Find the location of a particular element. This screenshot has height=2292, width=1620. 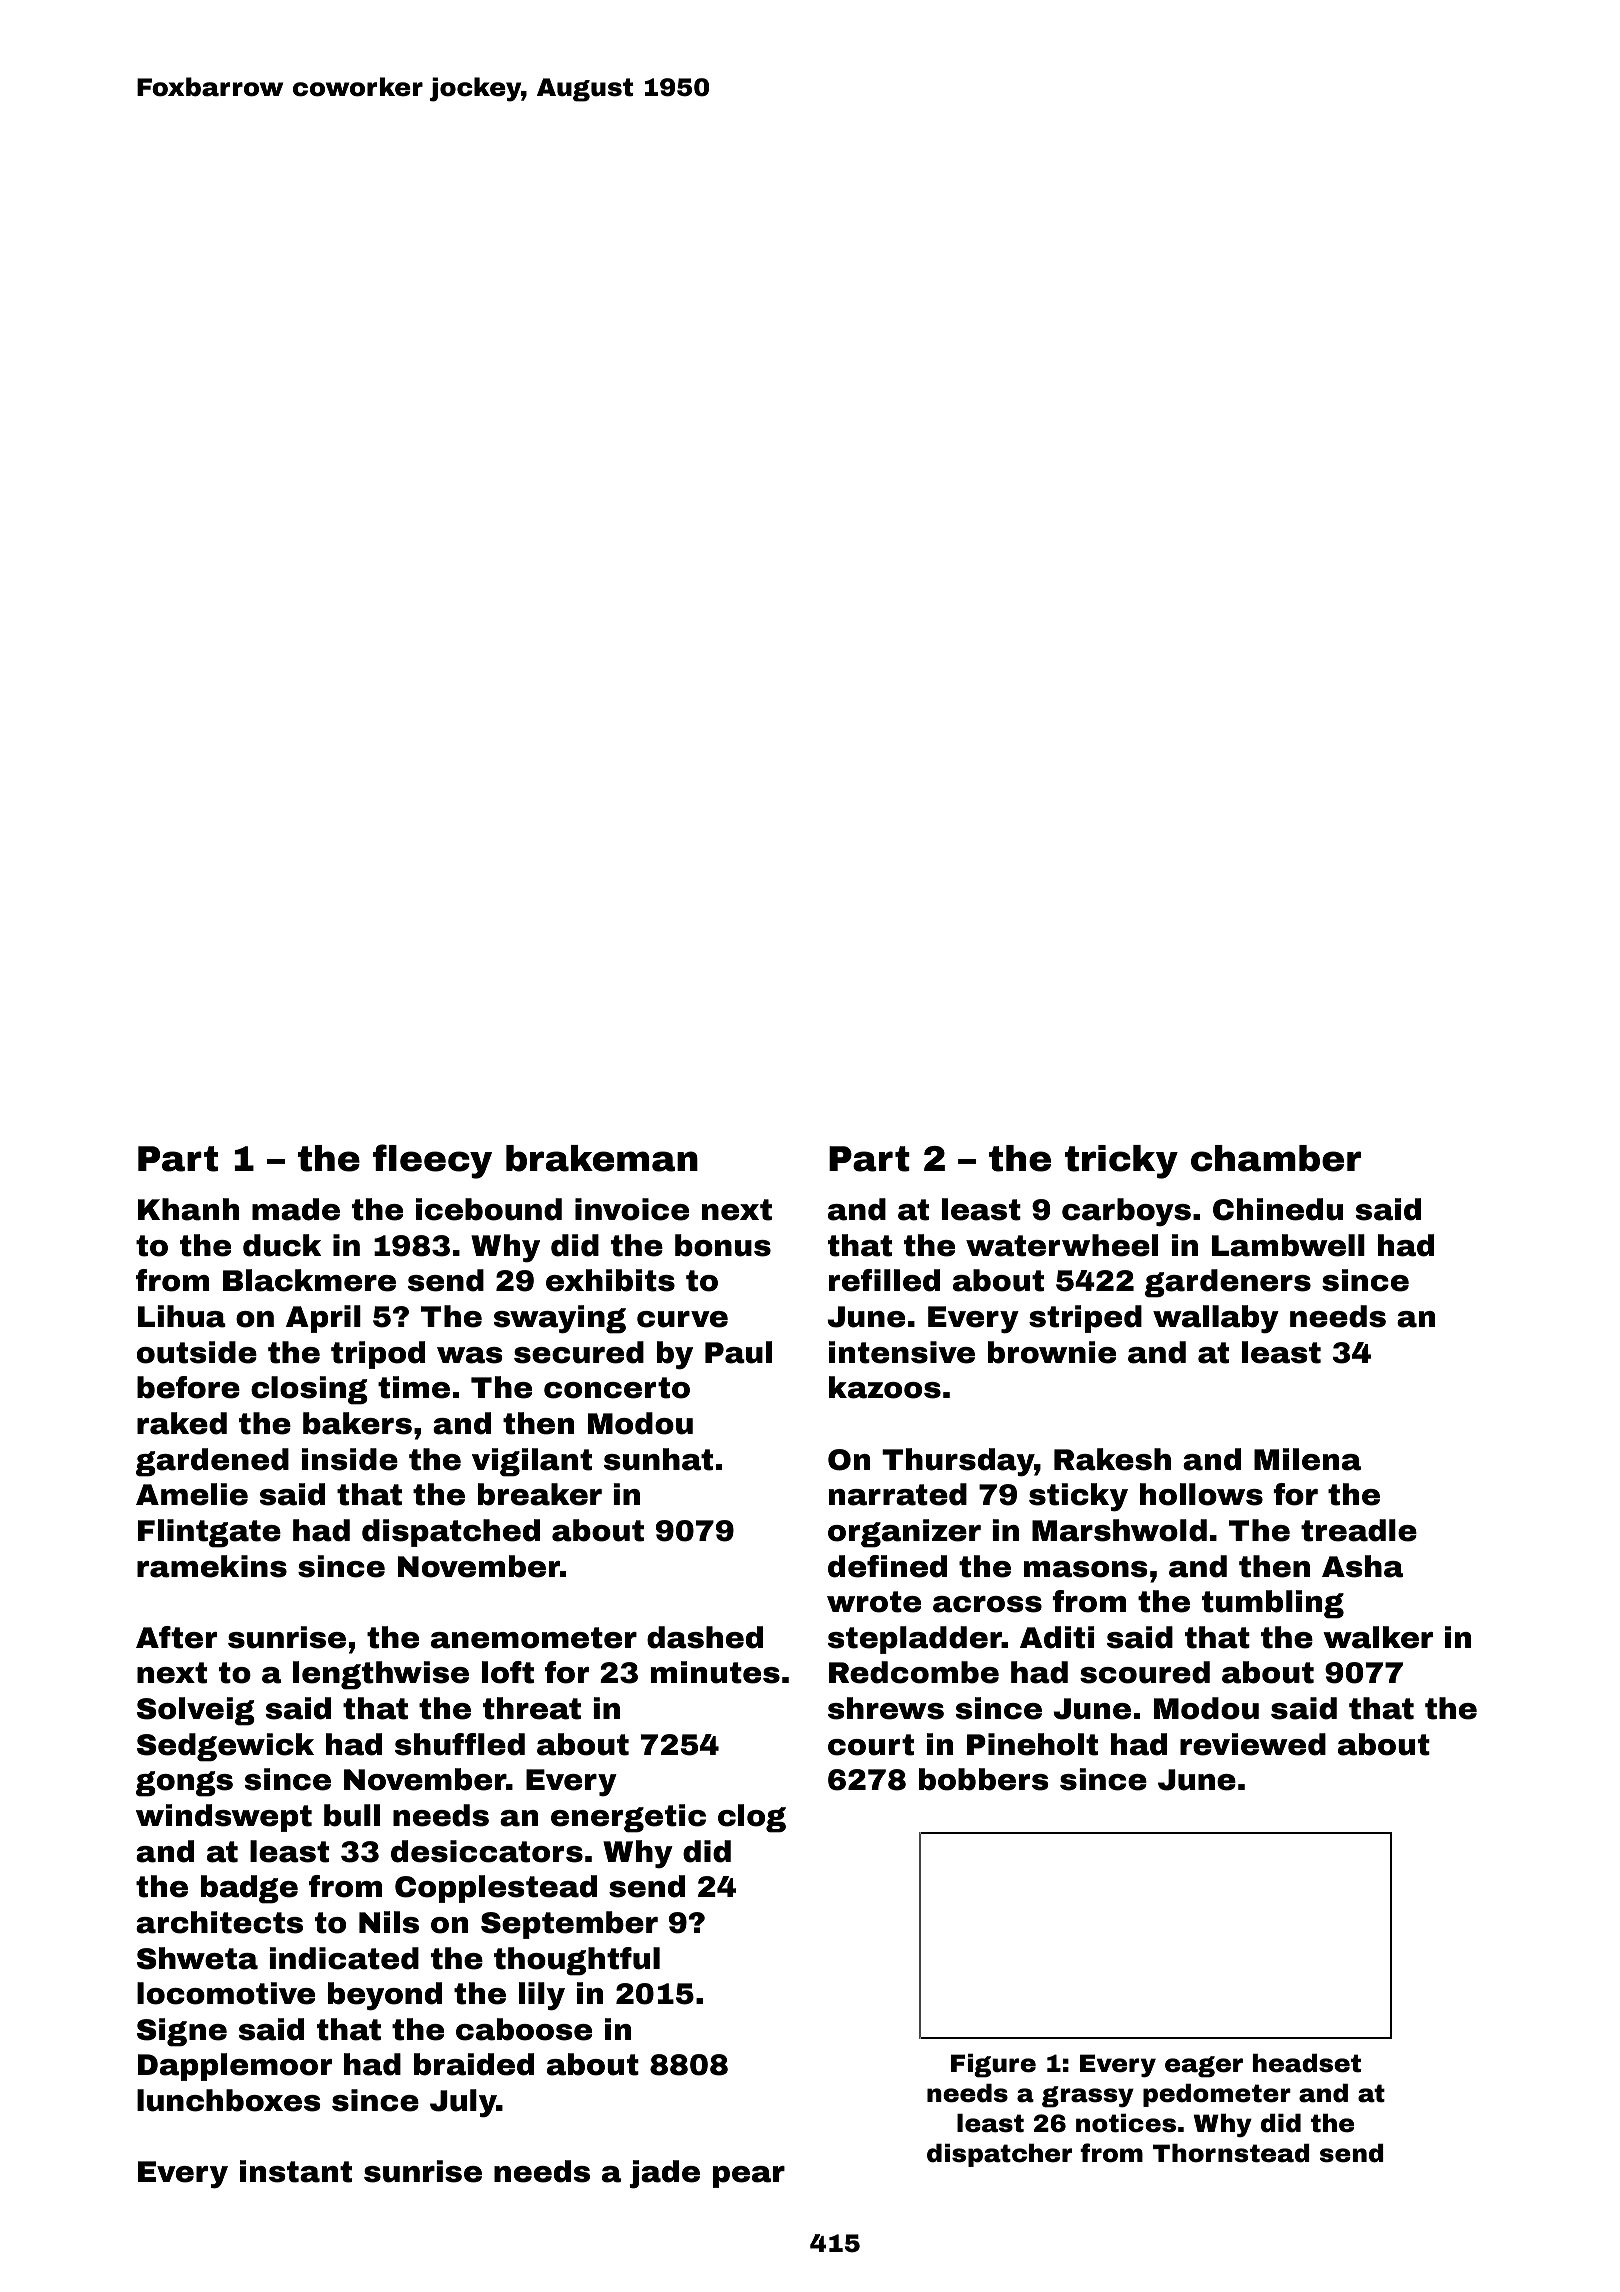

instant is located at coordinates (296, 2171).
